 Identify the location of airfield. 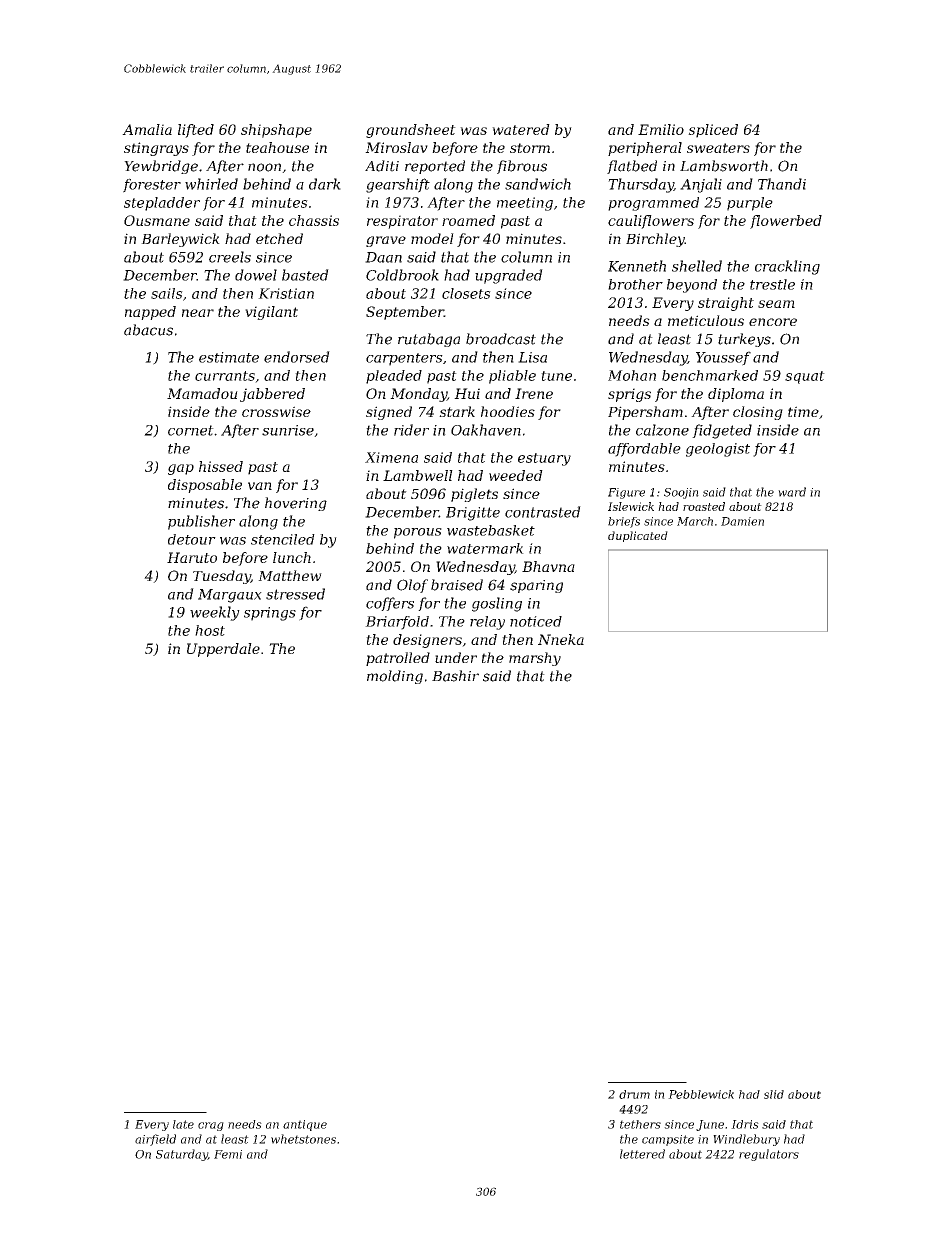
(155, 1140).
